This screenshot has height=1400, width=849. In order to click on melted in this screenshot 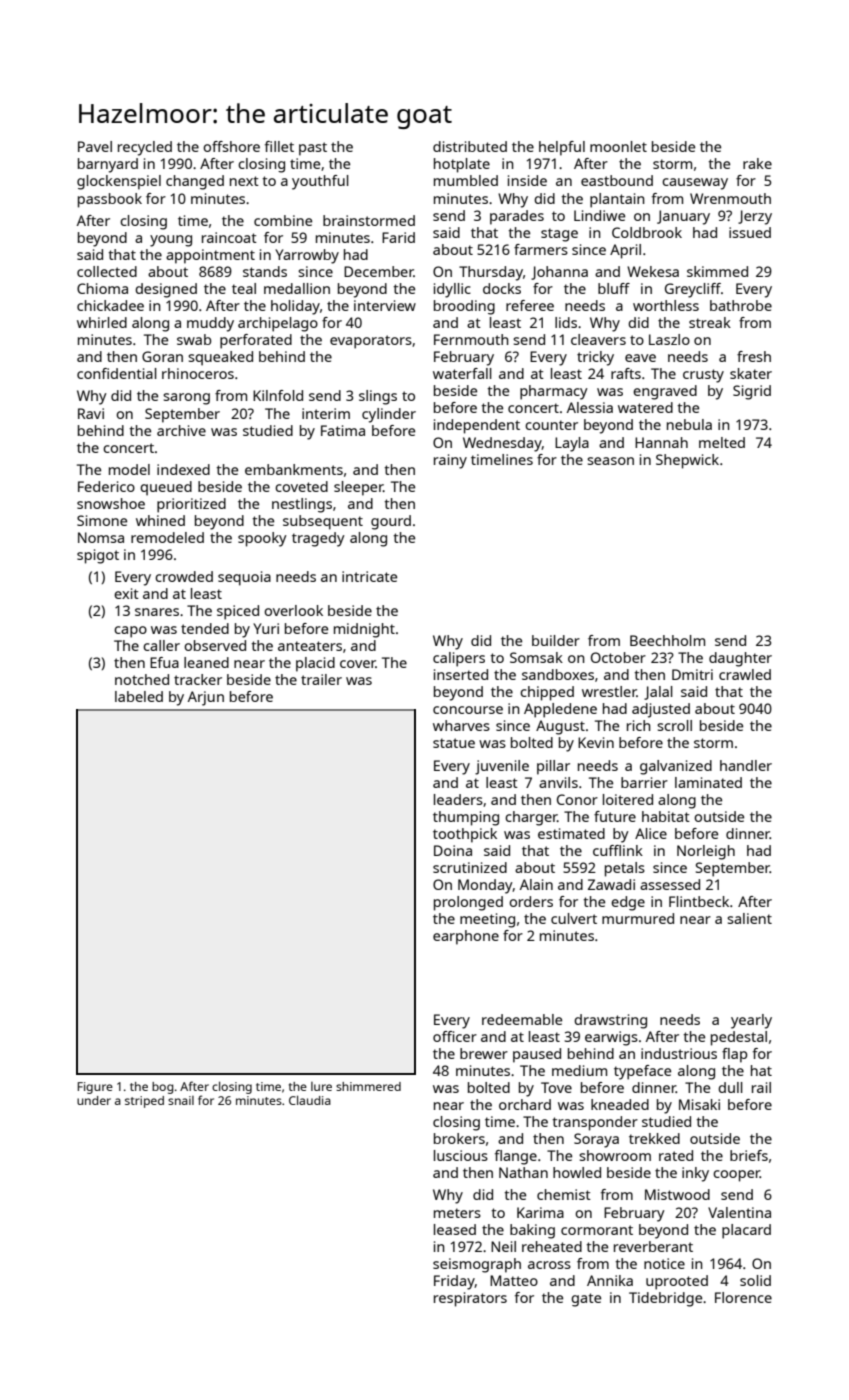, I will do `click(722, 442)`.
